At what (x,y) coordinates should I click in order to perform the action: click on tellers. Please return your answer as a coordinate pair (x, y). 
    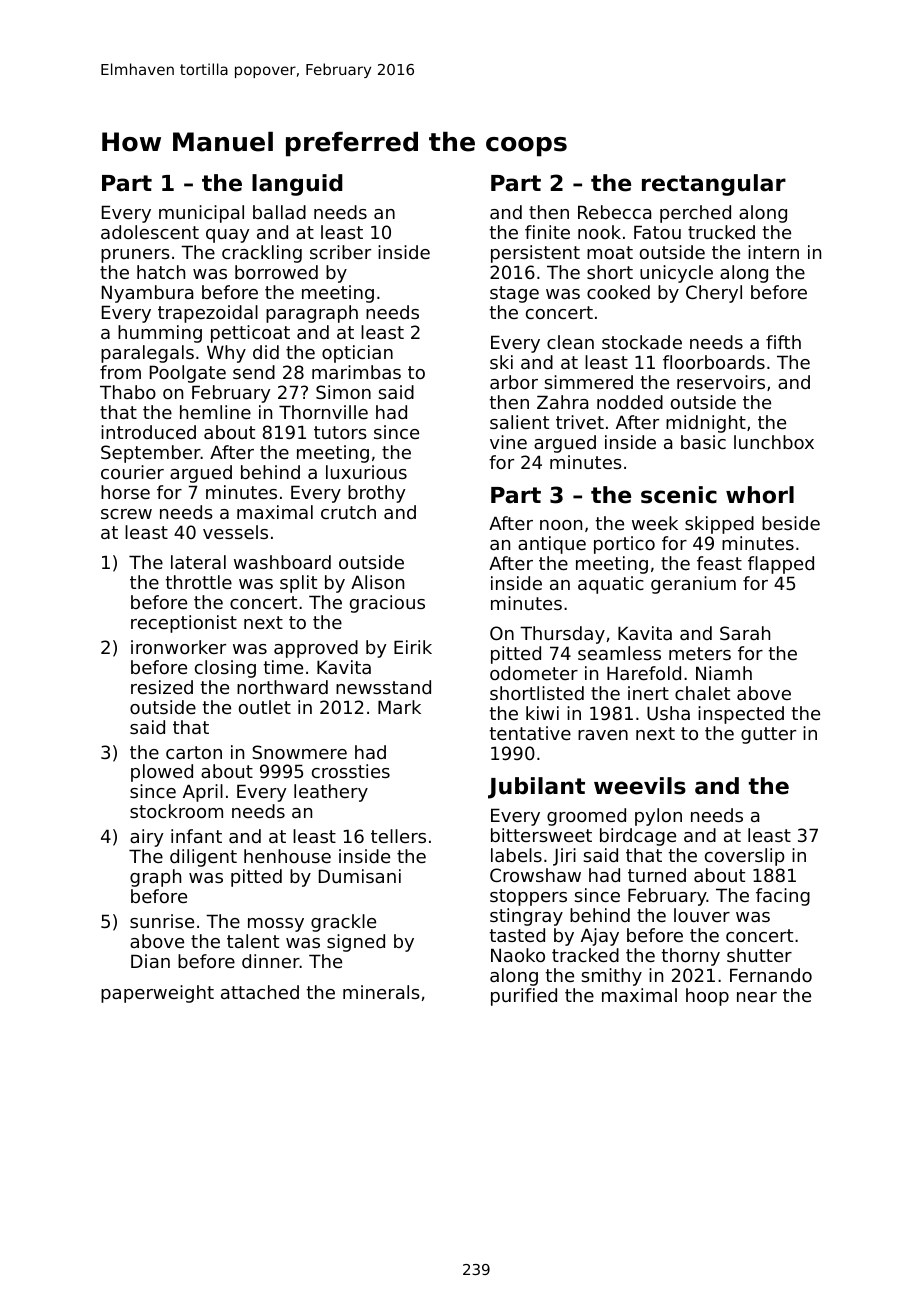
    Looking at the image, I should click on (398, 836).
